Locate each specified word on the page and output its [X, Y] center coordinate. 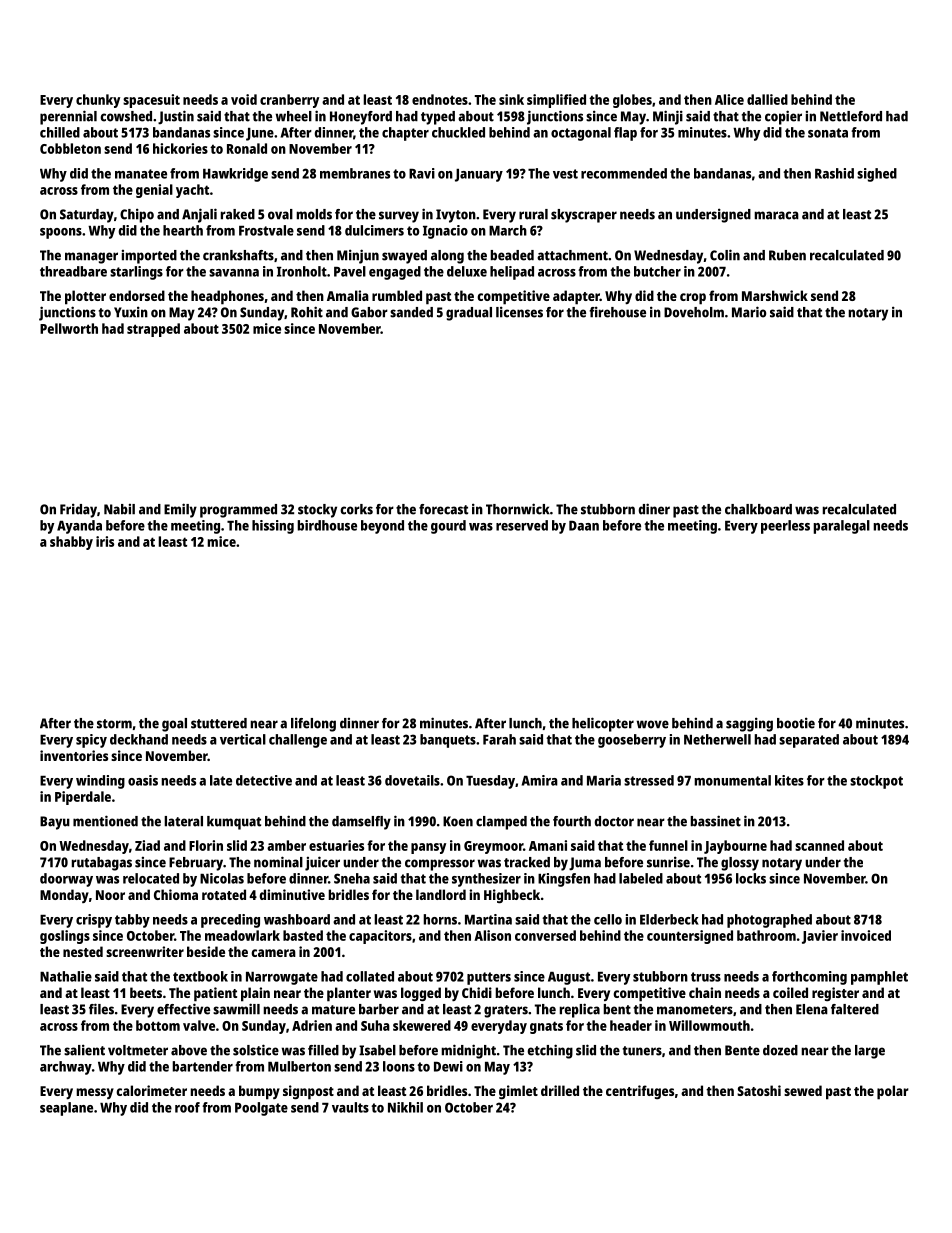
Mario [749, 312]
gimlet [518, 1092]
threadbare [73, 271]
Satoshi [759, 1090]
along [447, 257]
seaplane [66, 1109]
